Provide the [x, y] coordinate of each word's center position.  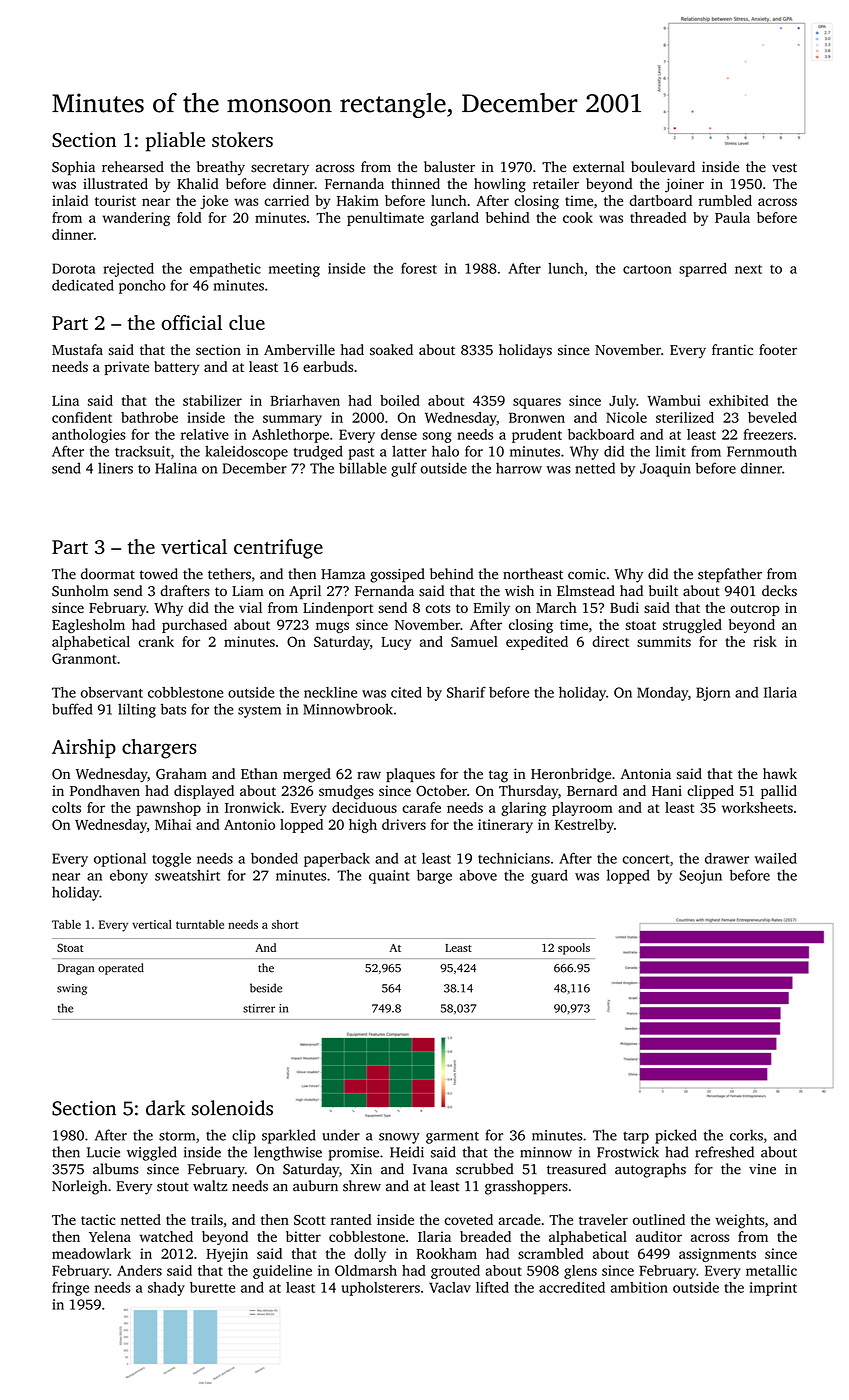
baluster [449, 167]
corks [746, 1135]
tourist [115, 200]
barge [434, 876]
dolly [370, 1255]
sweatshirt [187, 875]
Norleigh [79, 1187]
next [748, 269]
